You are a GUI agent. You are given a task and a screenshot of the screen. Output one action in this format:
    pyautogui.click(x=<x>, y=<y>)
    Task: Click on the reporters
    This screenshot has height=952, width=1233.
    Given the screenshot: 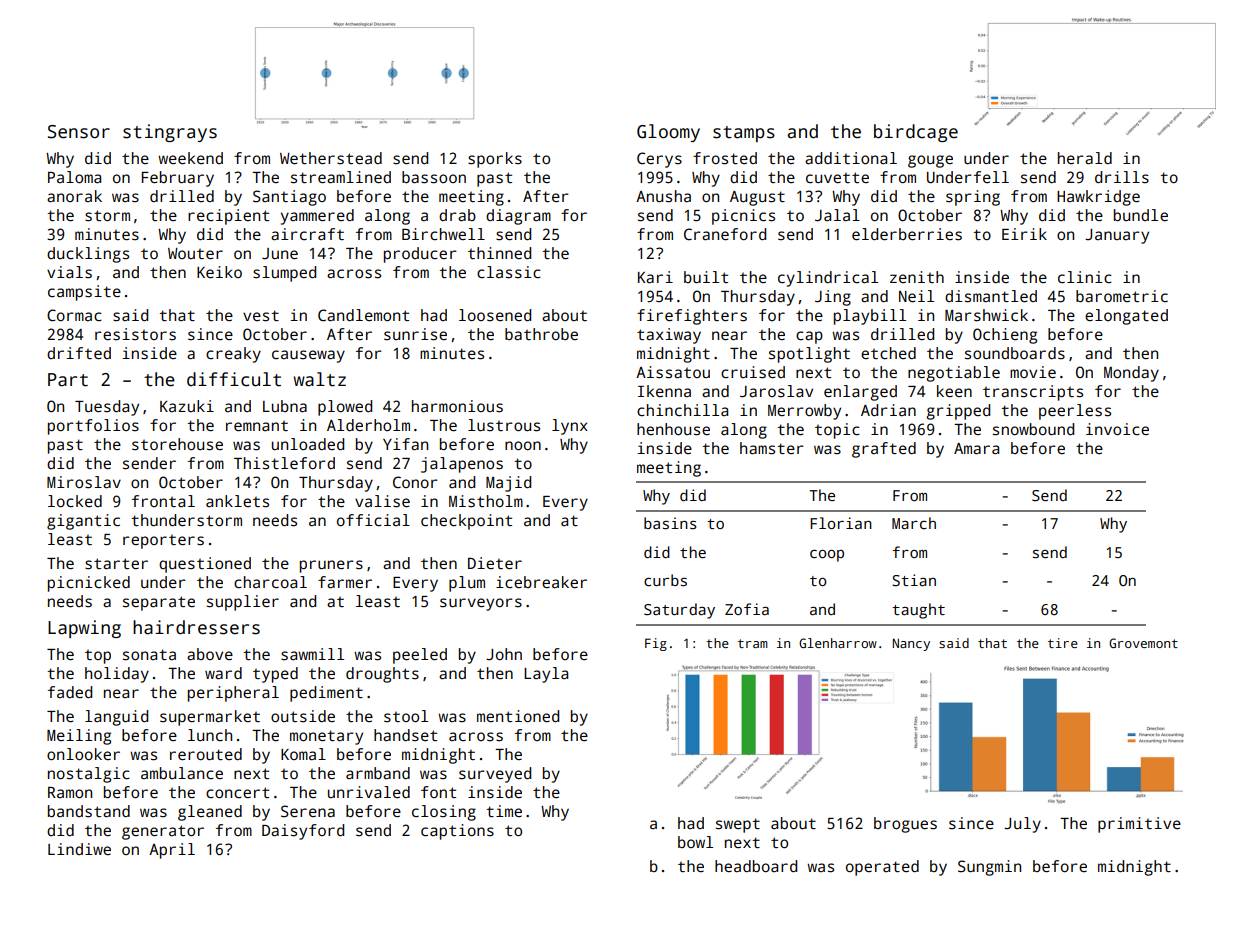 What is the action you would take?
    pyautogui.click(x=163, y=541)
